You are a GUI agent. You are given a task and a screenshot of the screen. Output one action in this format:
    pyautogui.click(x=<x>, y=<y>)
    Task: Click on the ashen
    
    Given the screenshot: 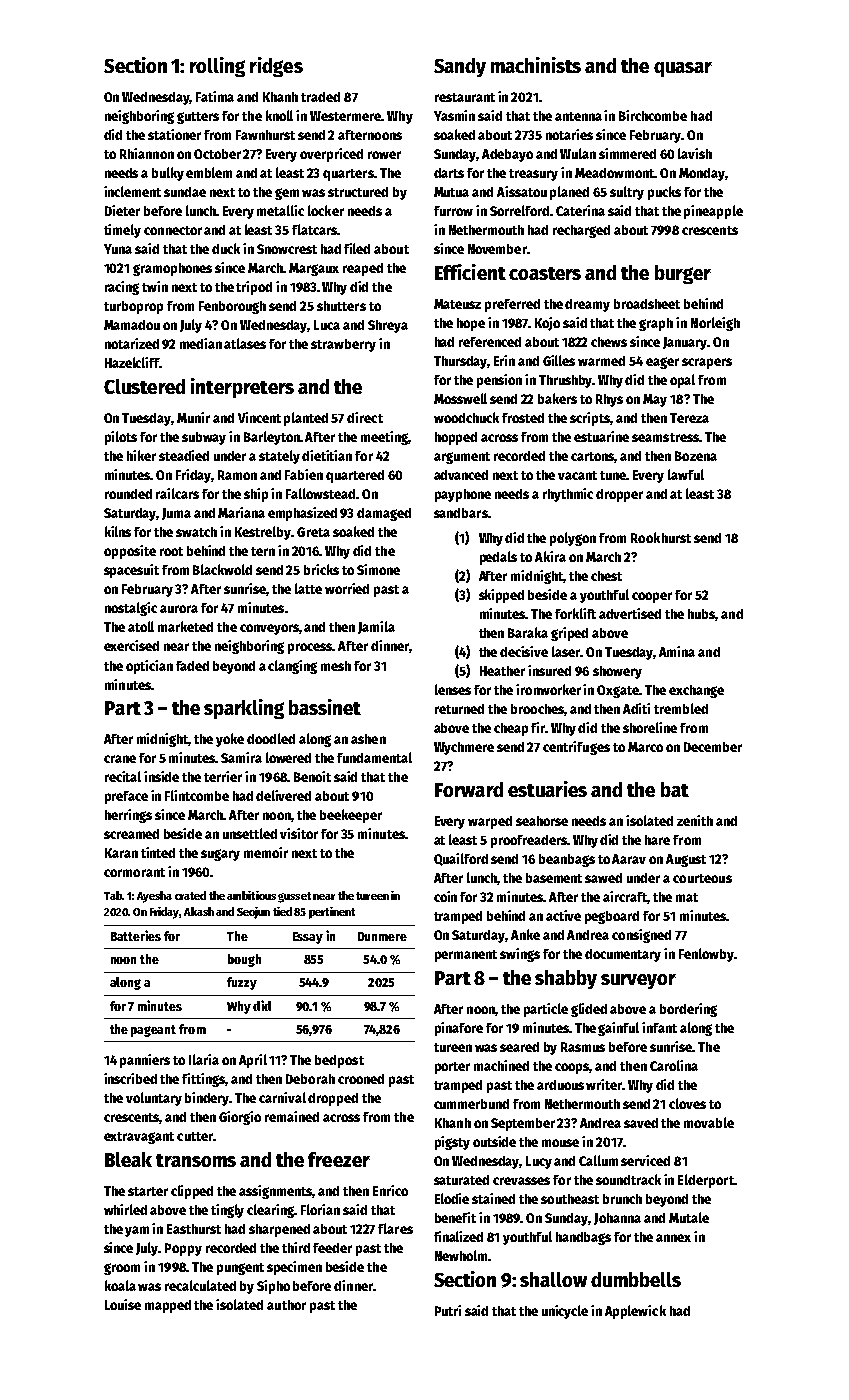 What is the action you would take?
    pyautogui.click(x=368, y=739)
